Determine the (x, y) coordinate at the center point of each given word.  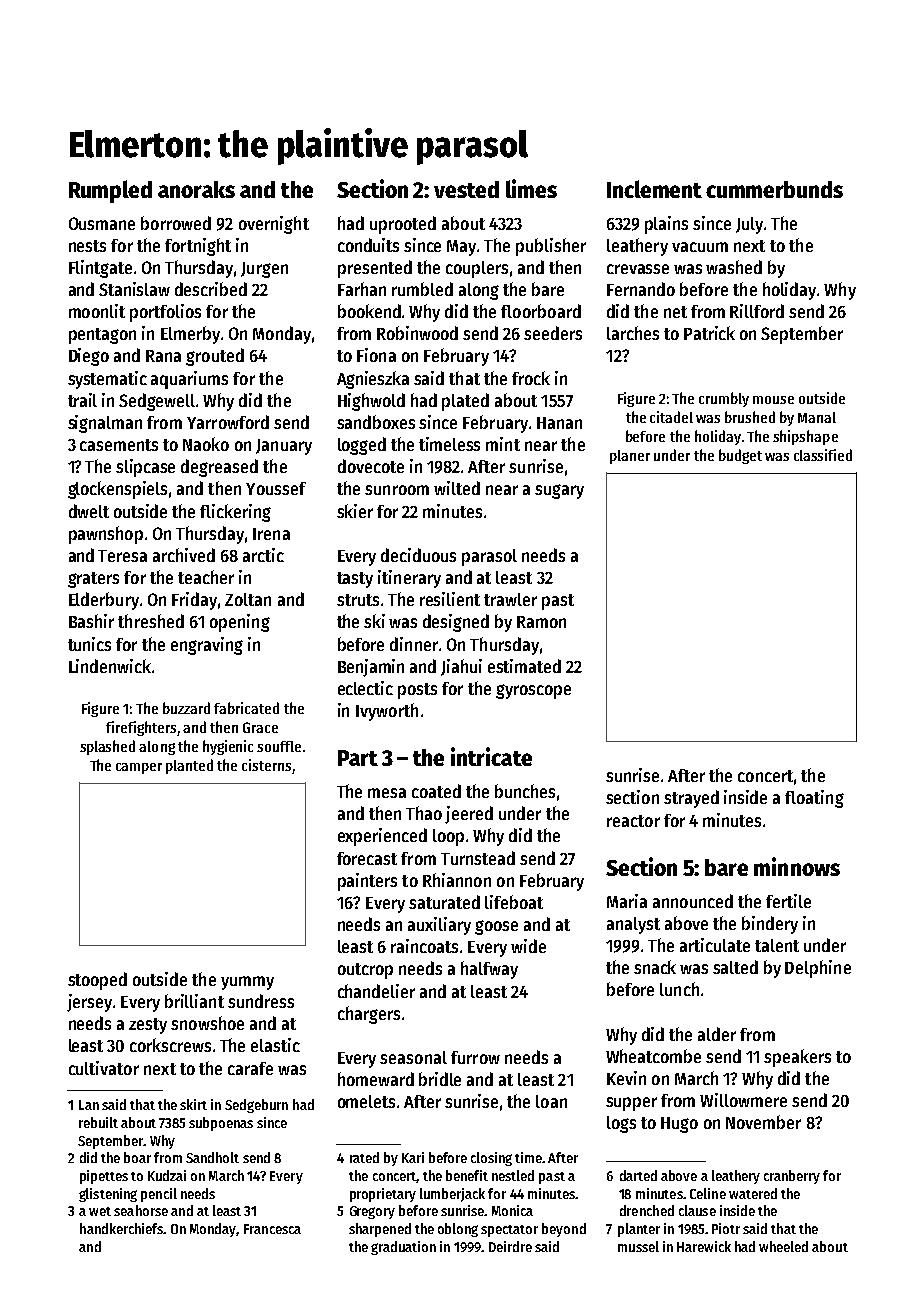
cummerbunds (774, 189)
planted (189, 766)
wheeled (783, 1246)
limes (531, 188)
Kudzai (167, 1175)
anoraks (196, 189)
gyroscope (533, 691)
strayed (691, 799)
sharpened (380, 1230)
